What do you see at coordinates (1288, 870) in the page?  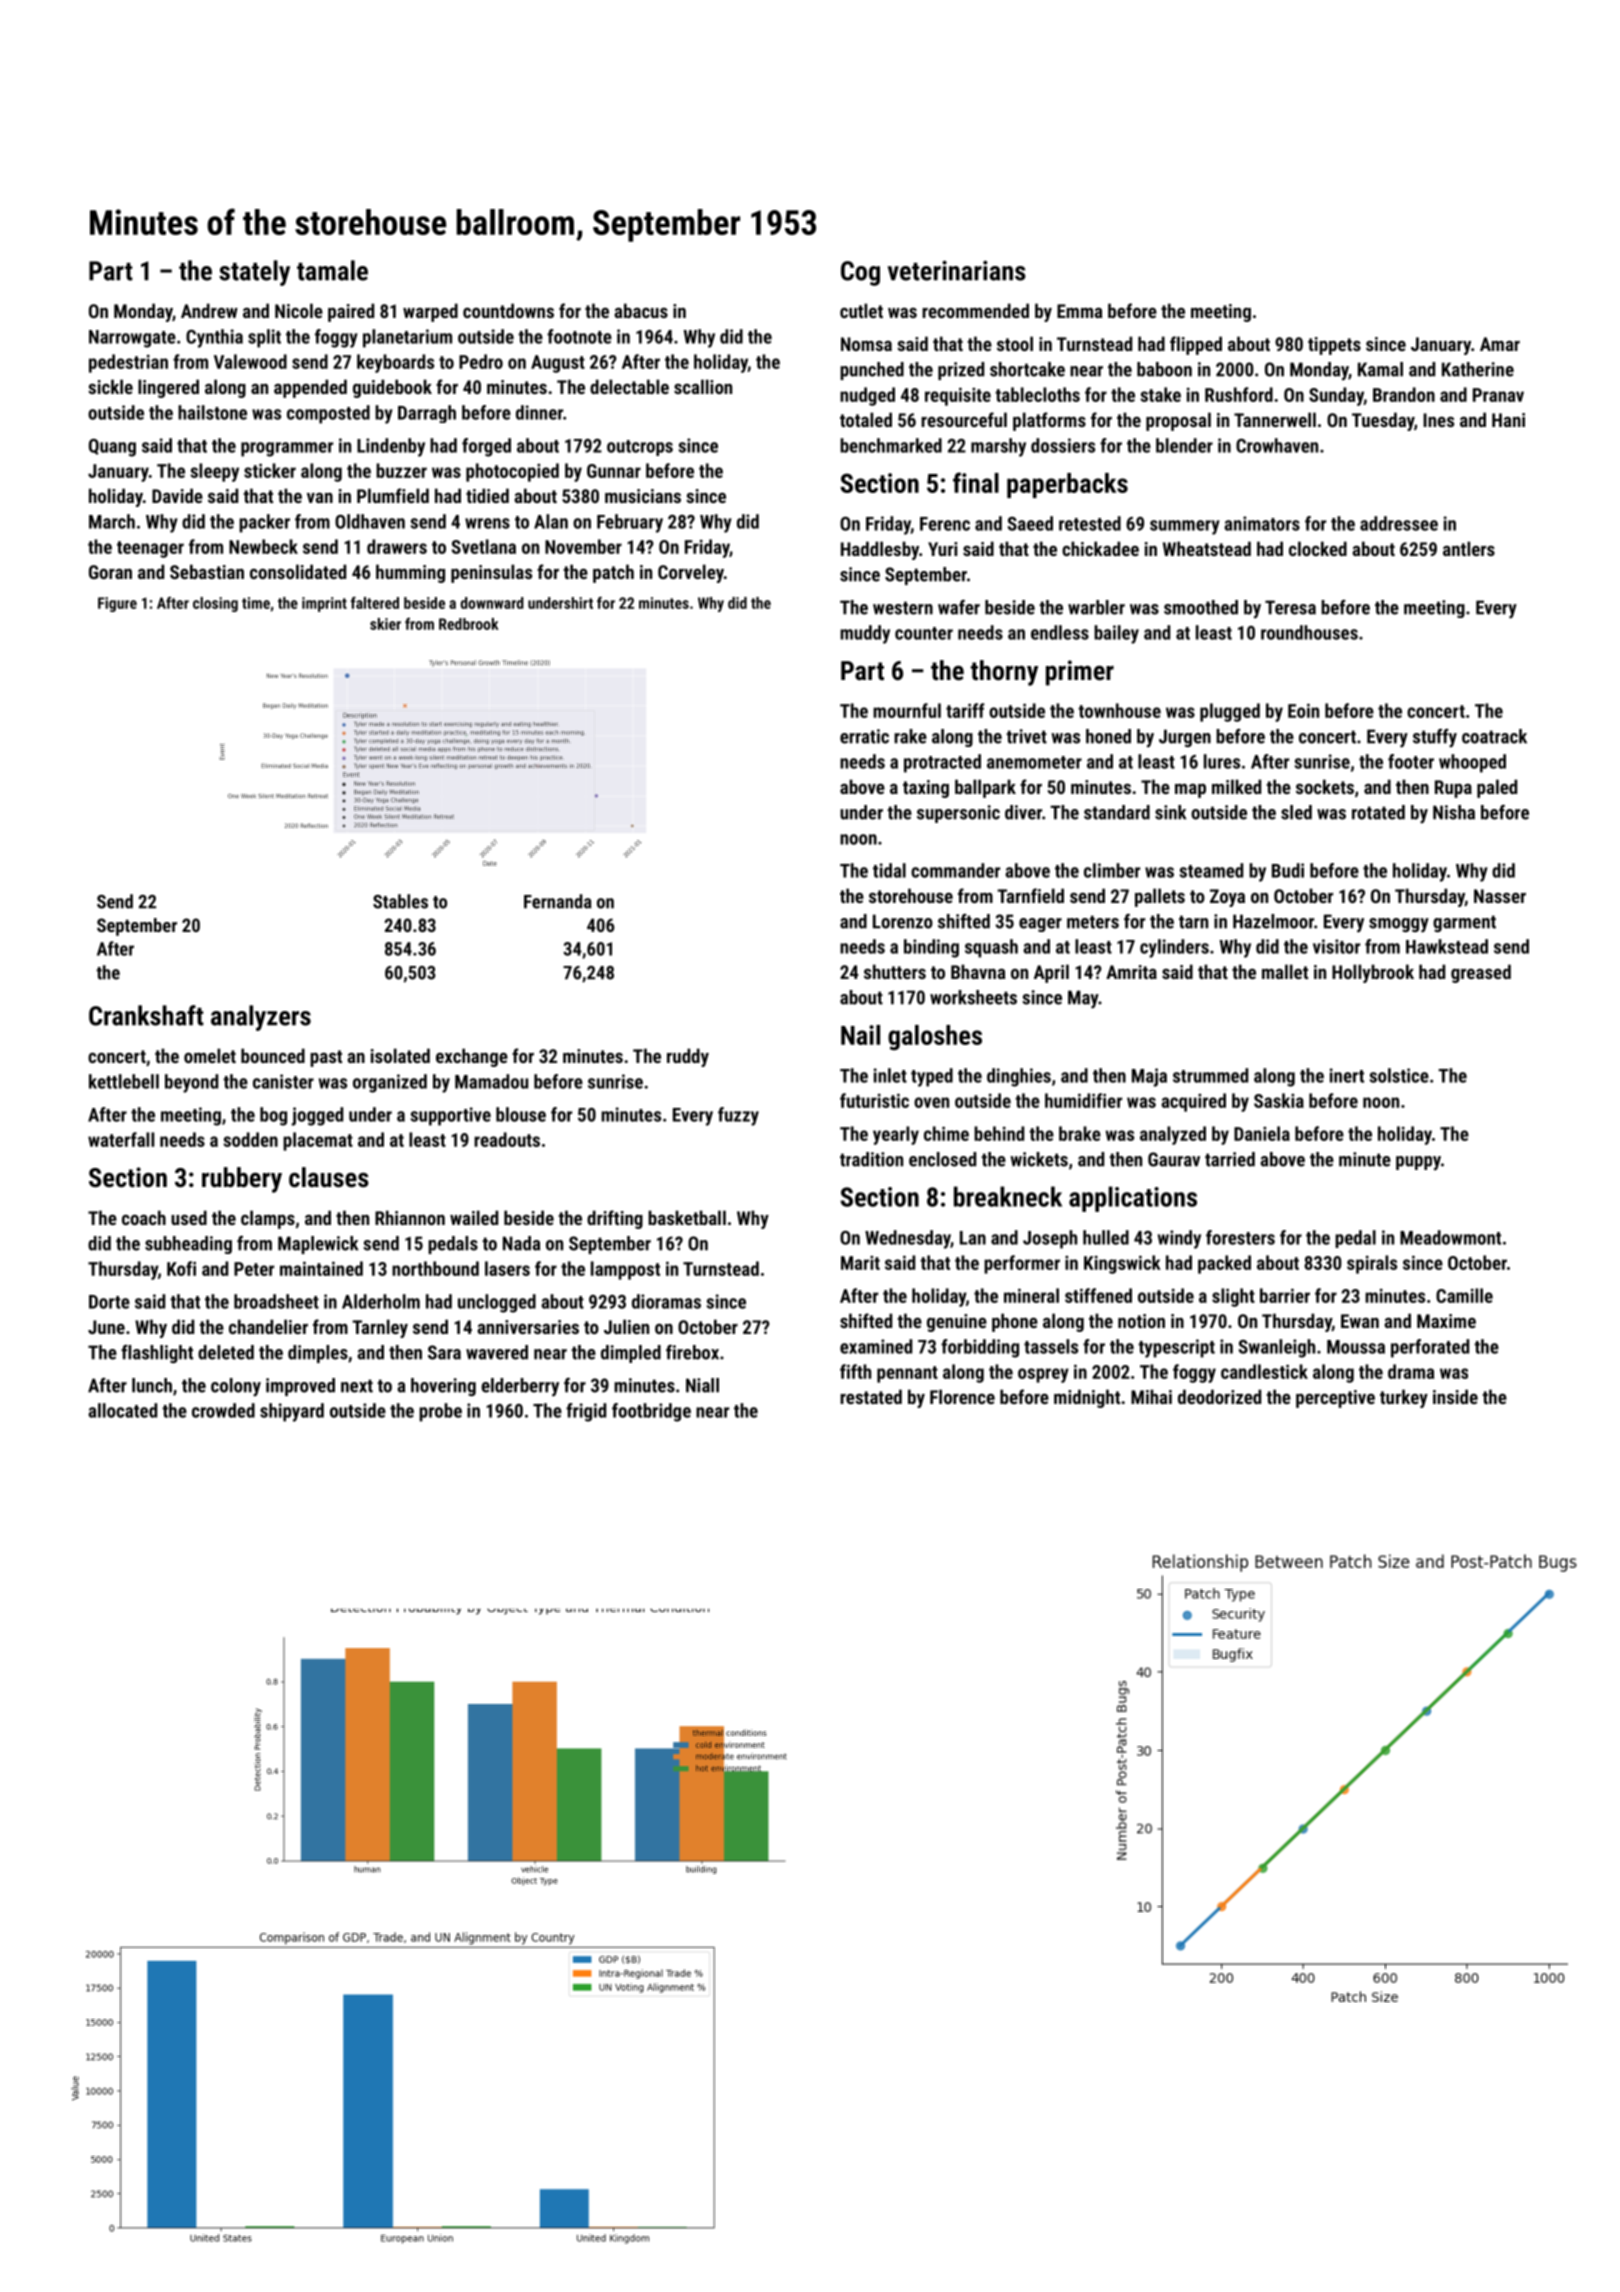 I see `Budi` at bounding box center [1288, 870].
